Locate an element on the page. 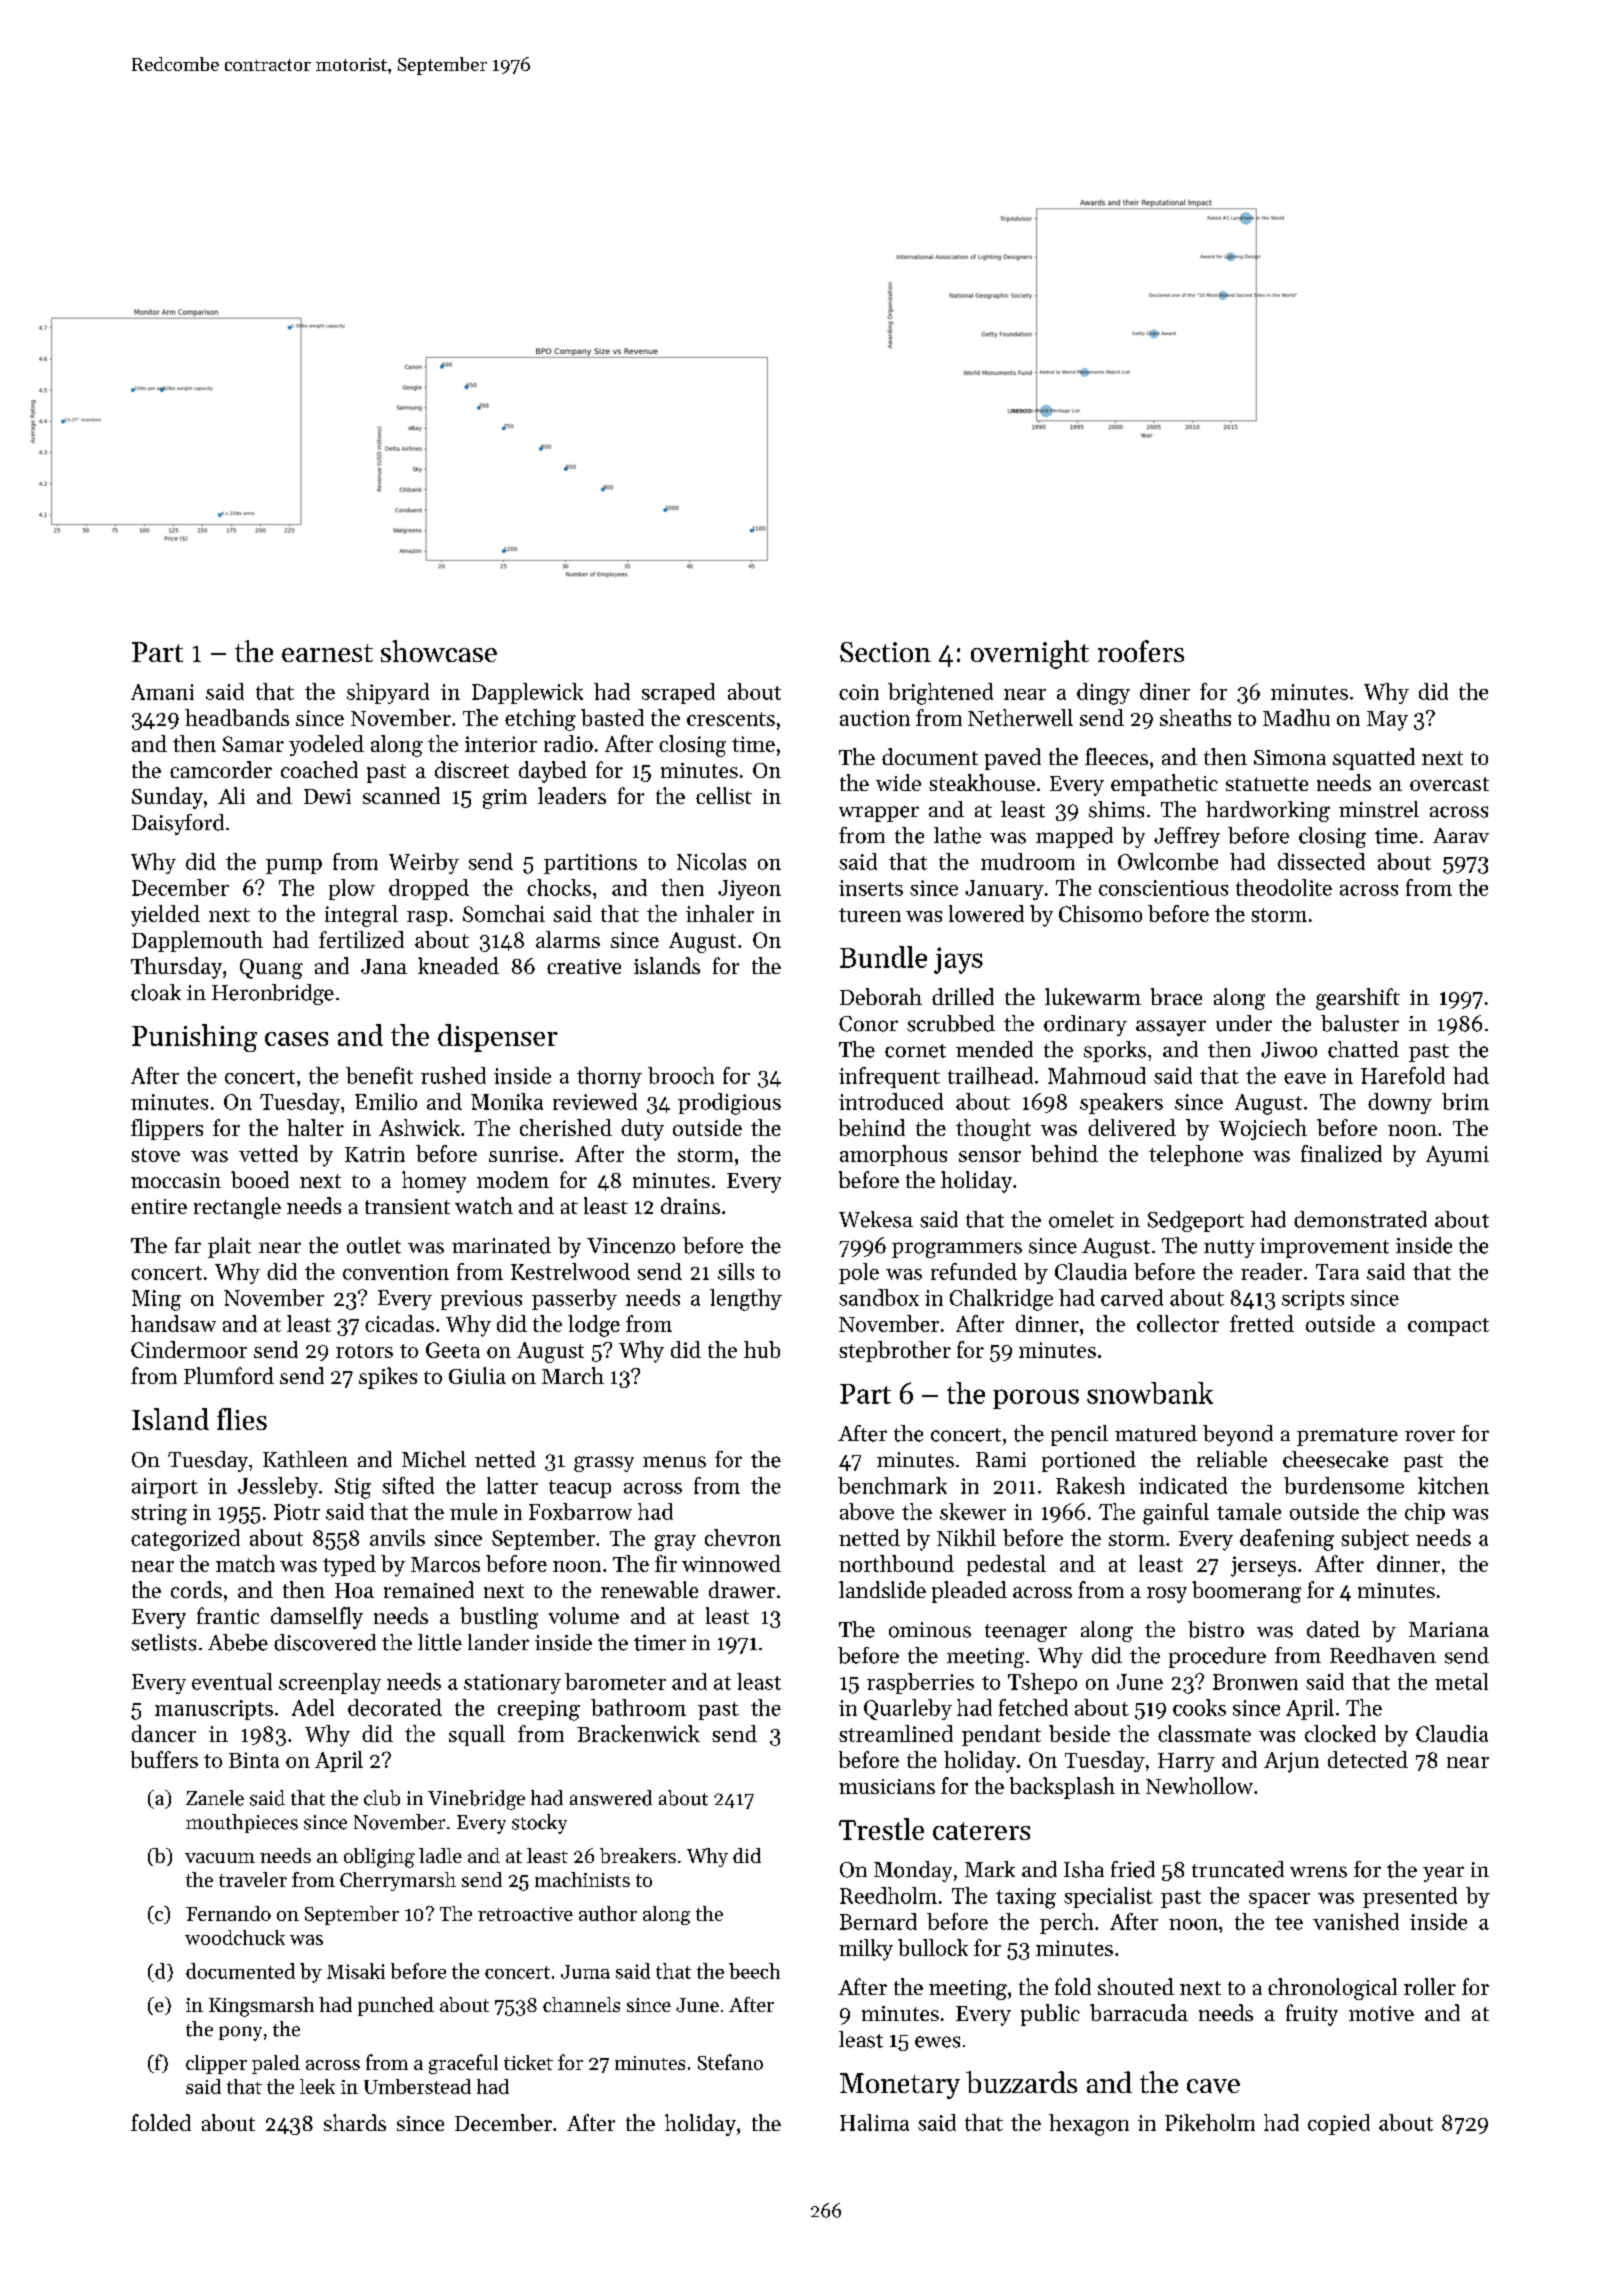 The height and width of the image is (2292, 1620). hub is located at coordinates (762, 1349).
